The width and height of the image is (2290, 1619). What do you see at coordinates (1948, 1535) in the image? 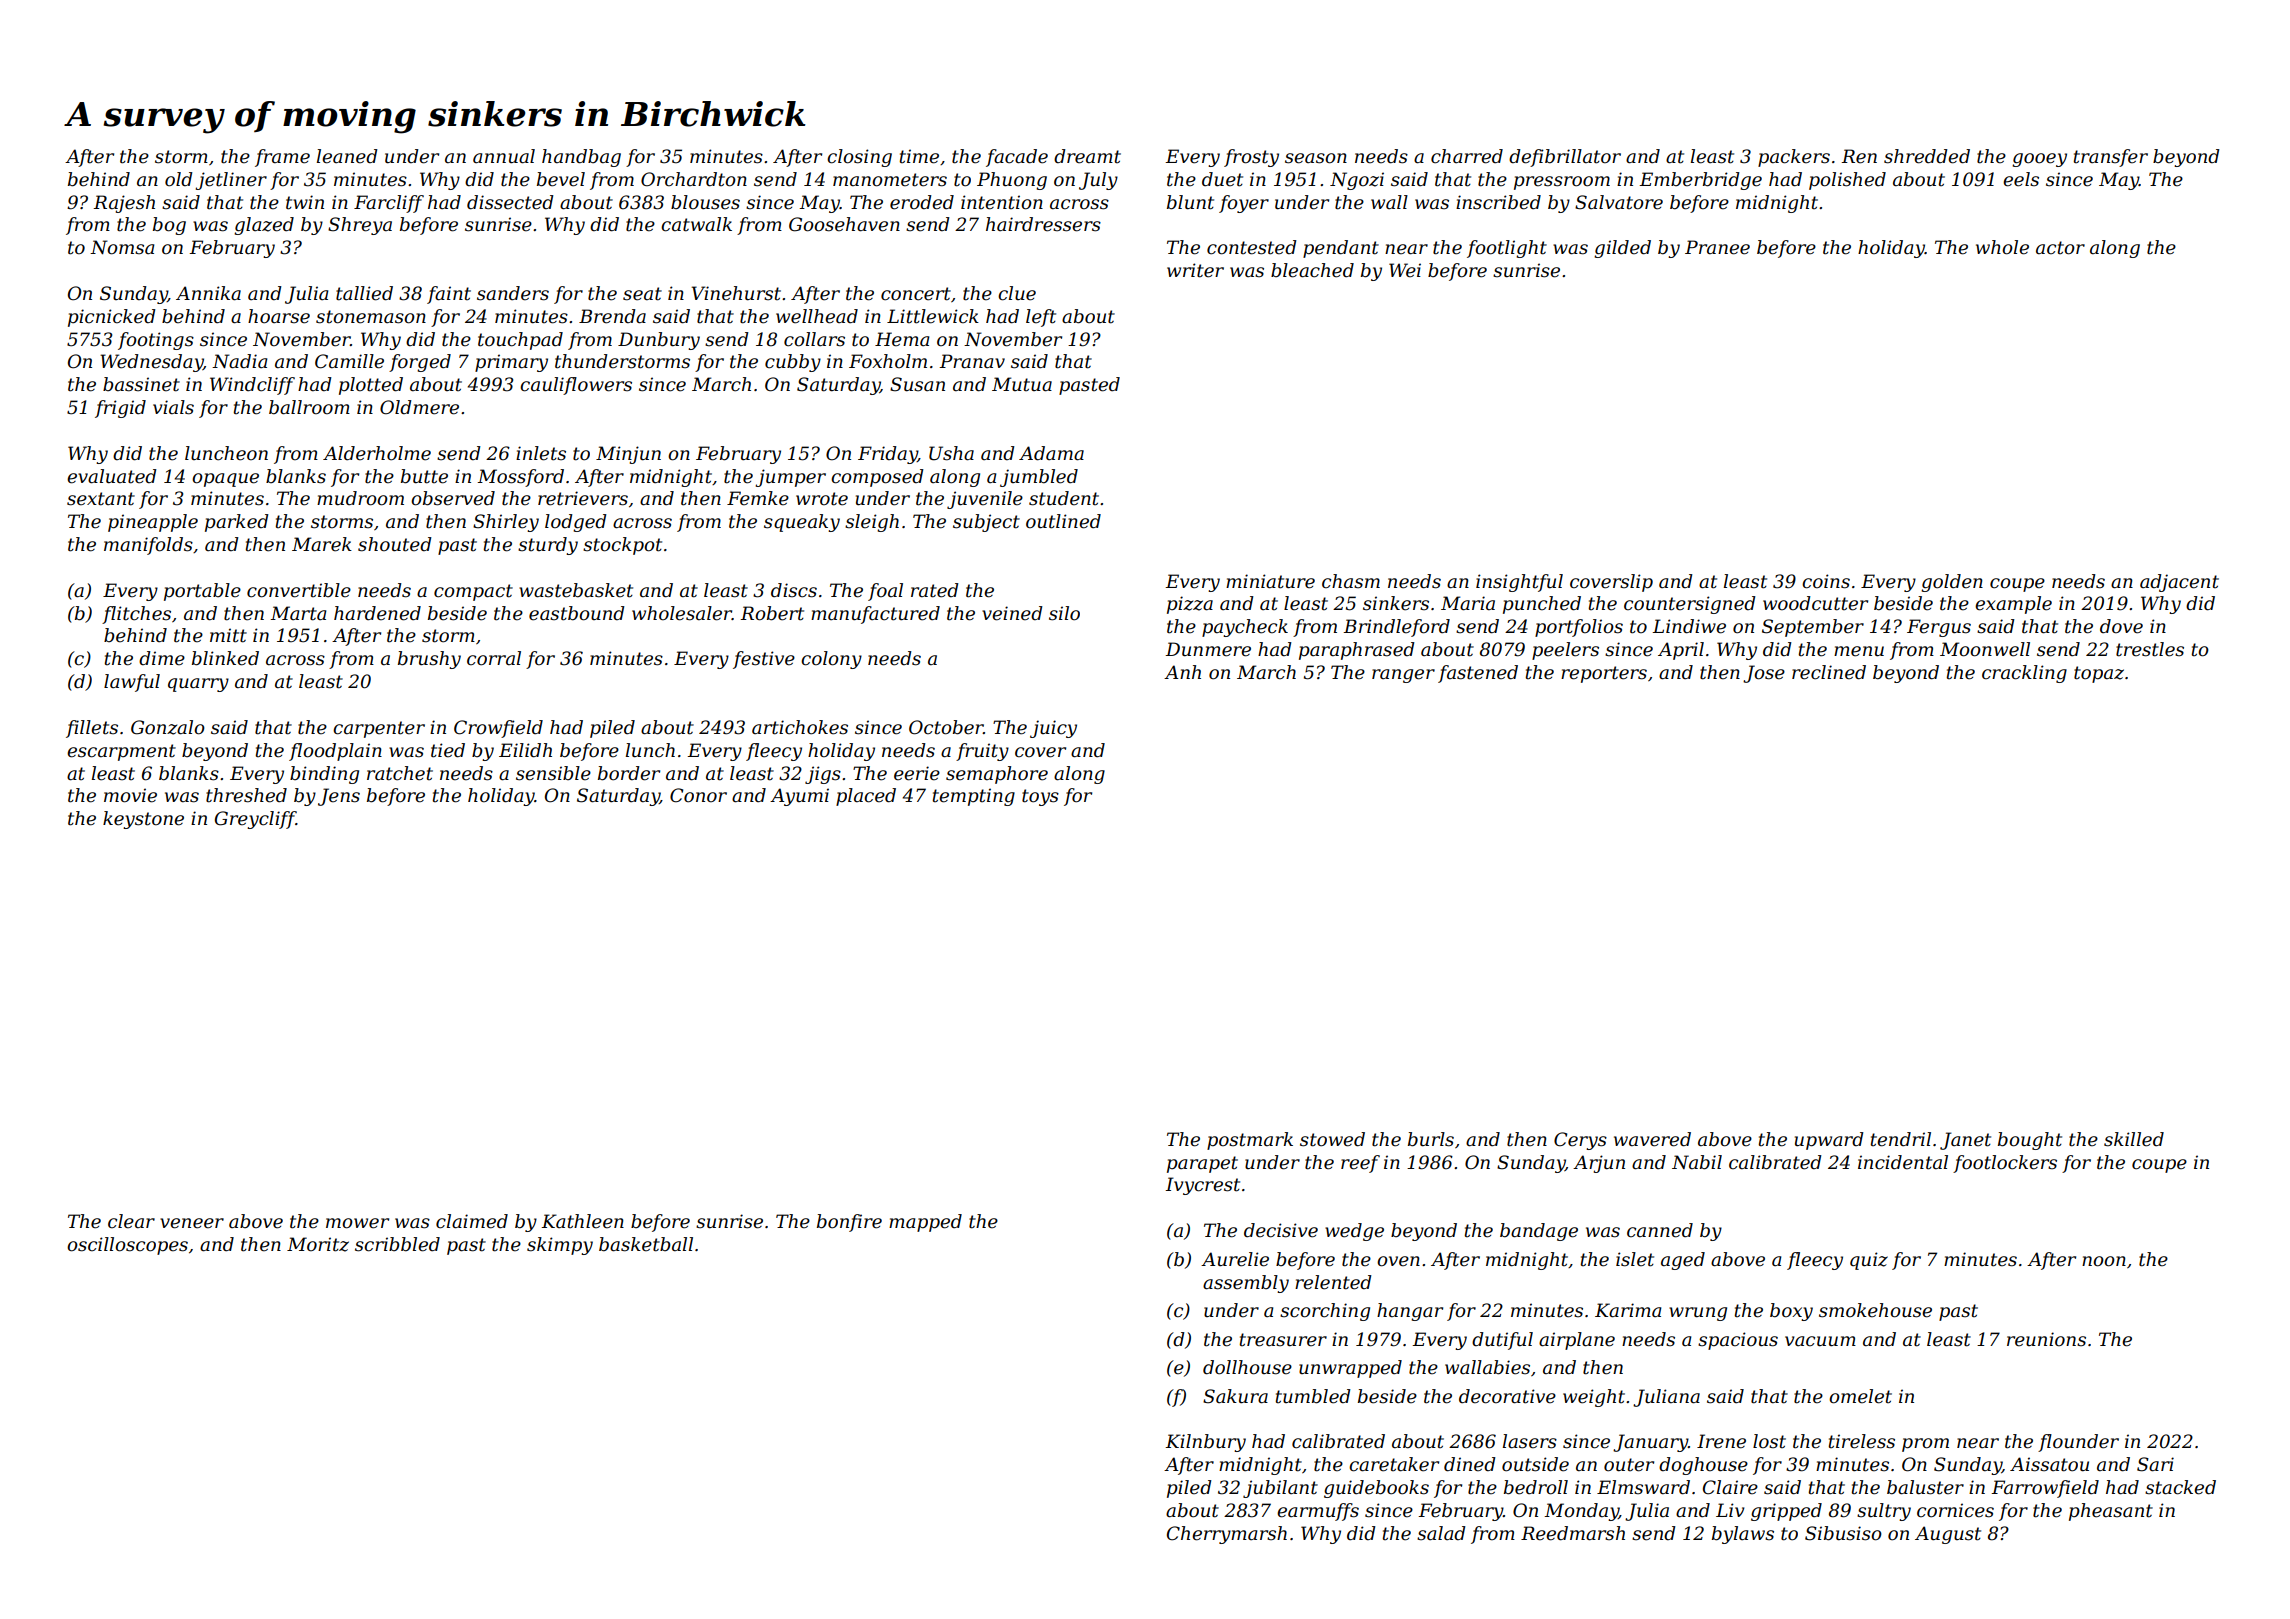
I see `August` at bounding box center [1948, 1535].
